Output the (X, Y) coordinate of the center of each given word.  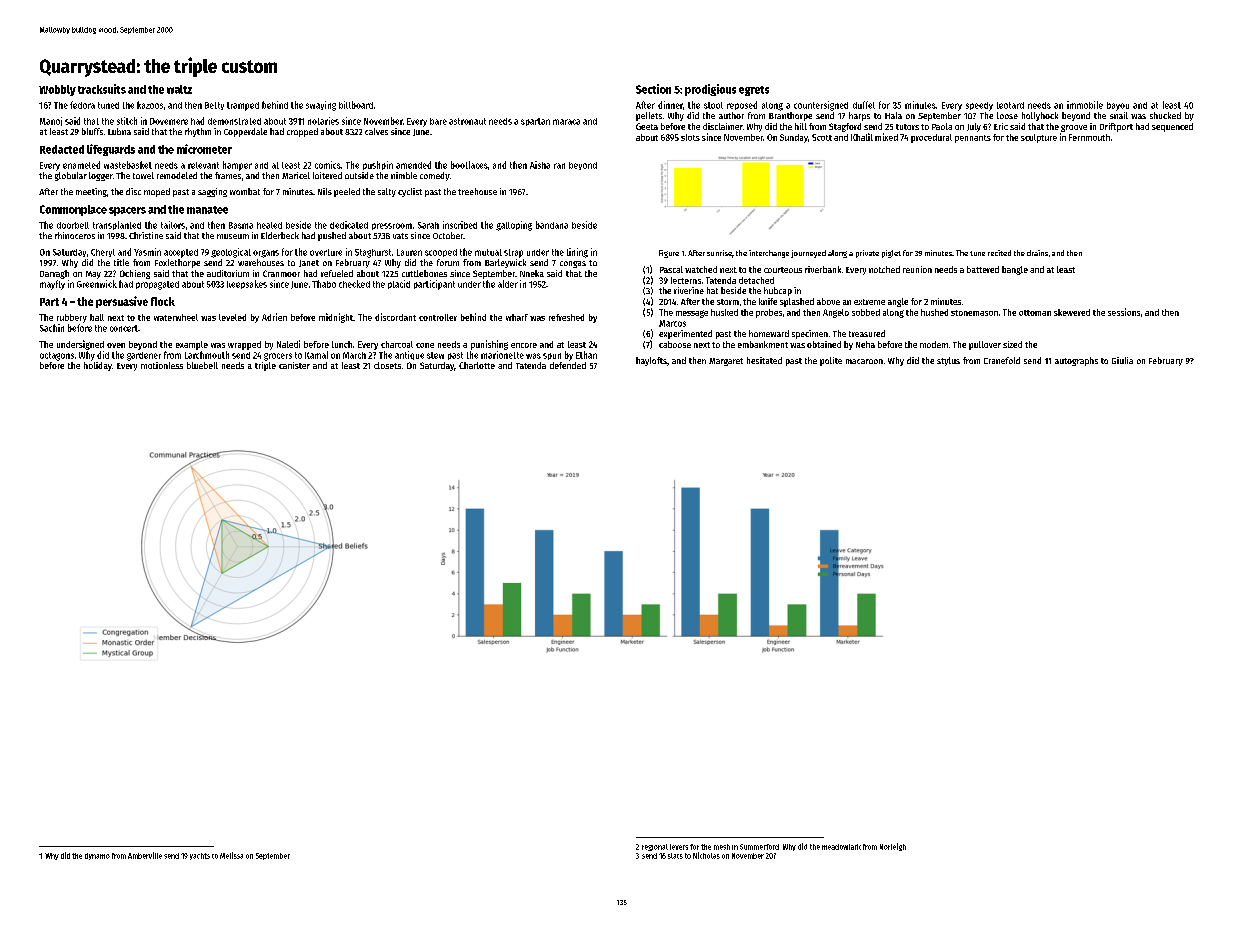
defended (568, 365)
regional (655, 847)
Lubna (119, 131)
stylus (948, 361)
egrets (754, 91)
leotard (1010, 105)
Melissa (231, 855)
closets (387, 365)
